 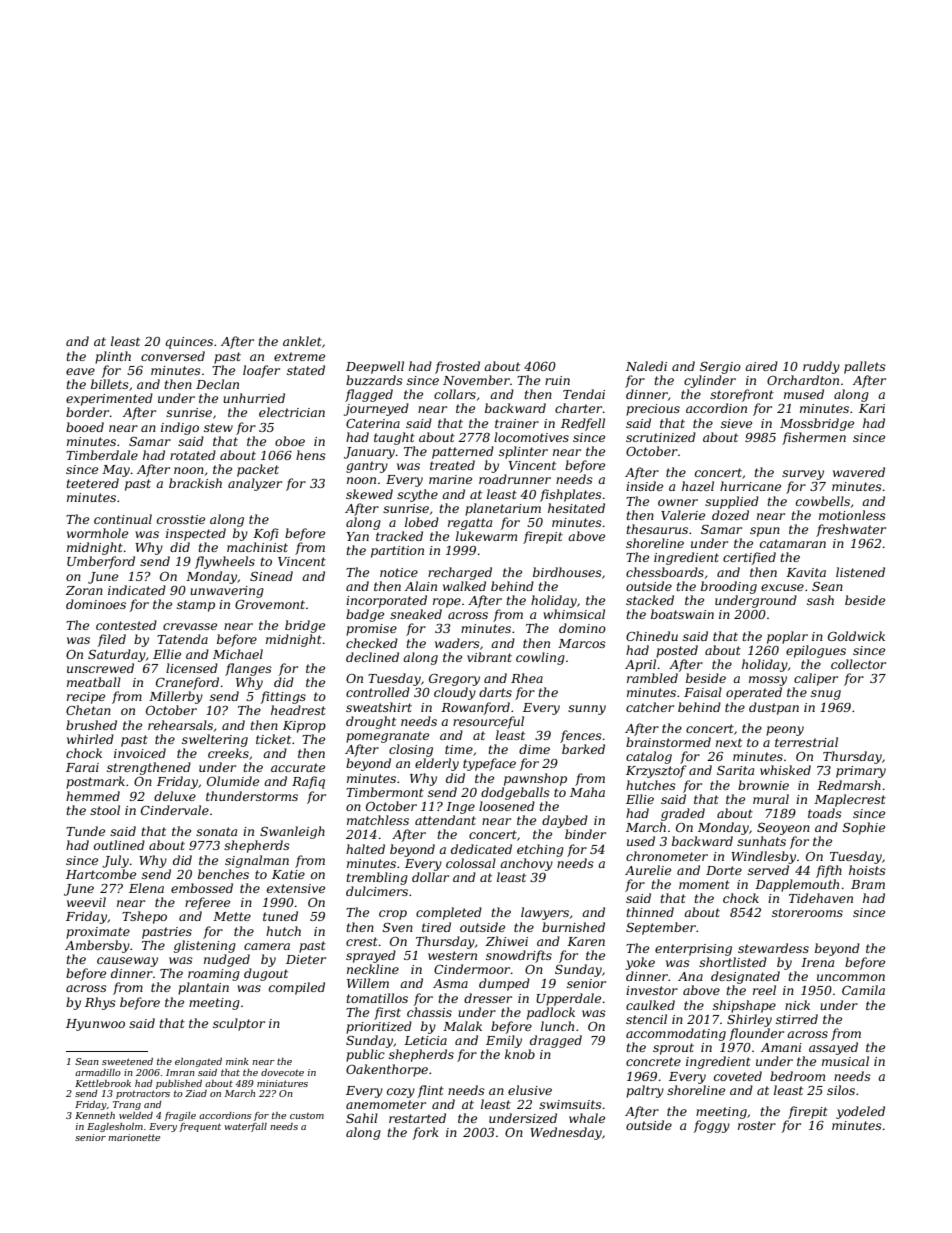 What do you see at coordinates (858, 664) in the page?
I see `collector` at bounding box center [858, 664].
